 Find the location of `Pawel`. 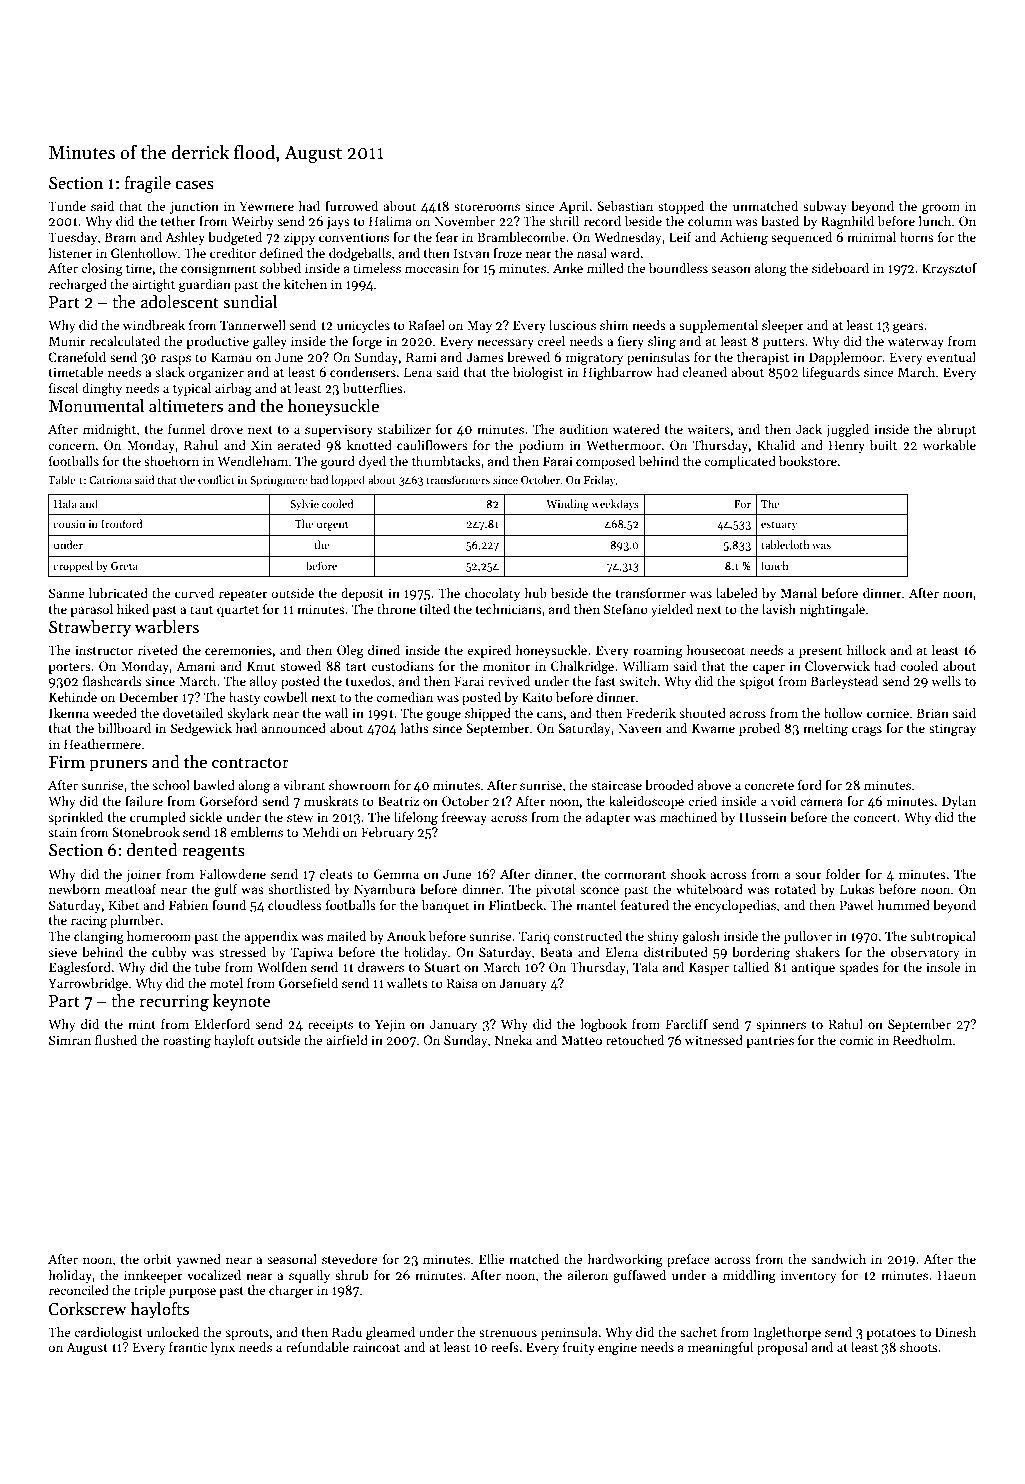

Pawel is located at coordinates (856, 905).
